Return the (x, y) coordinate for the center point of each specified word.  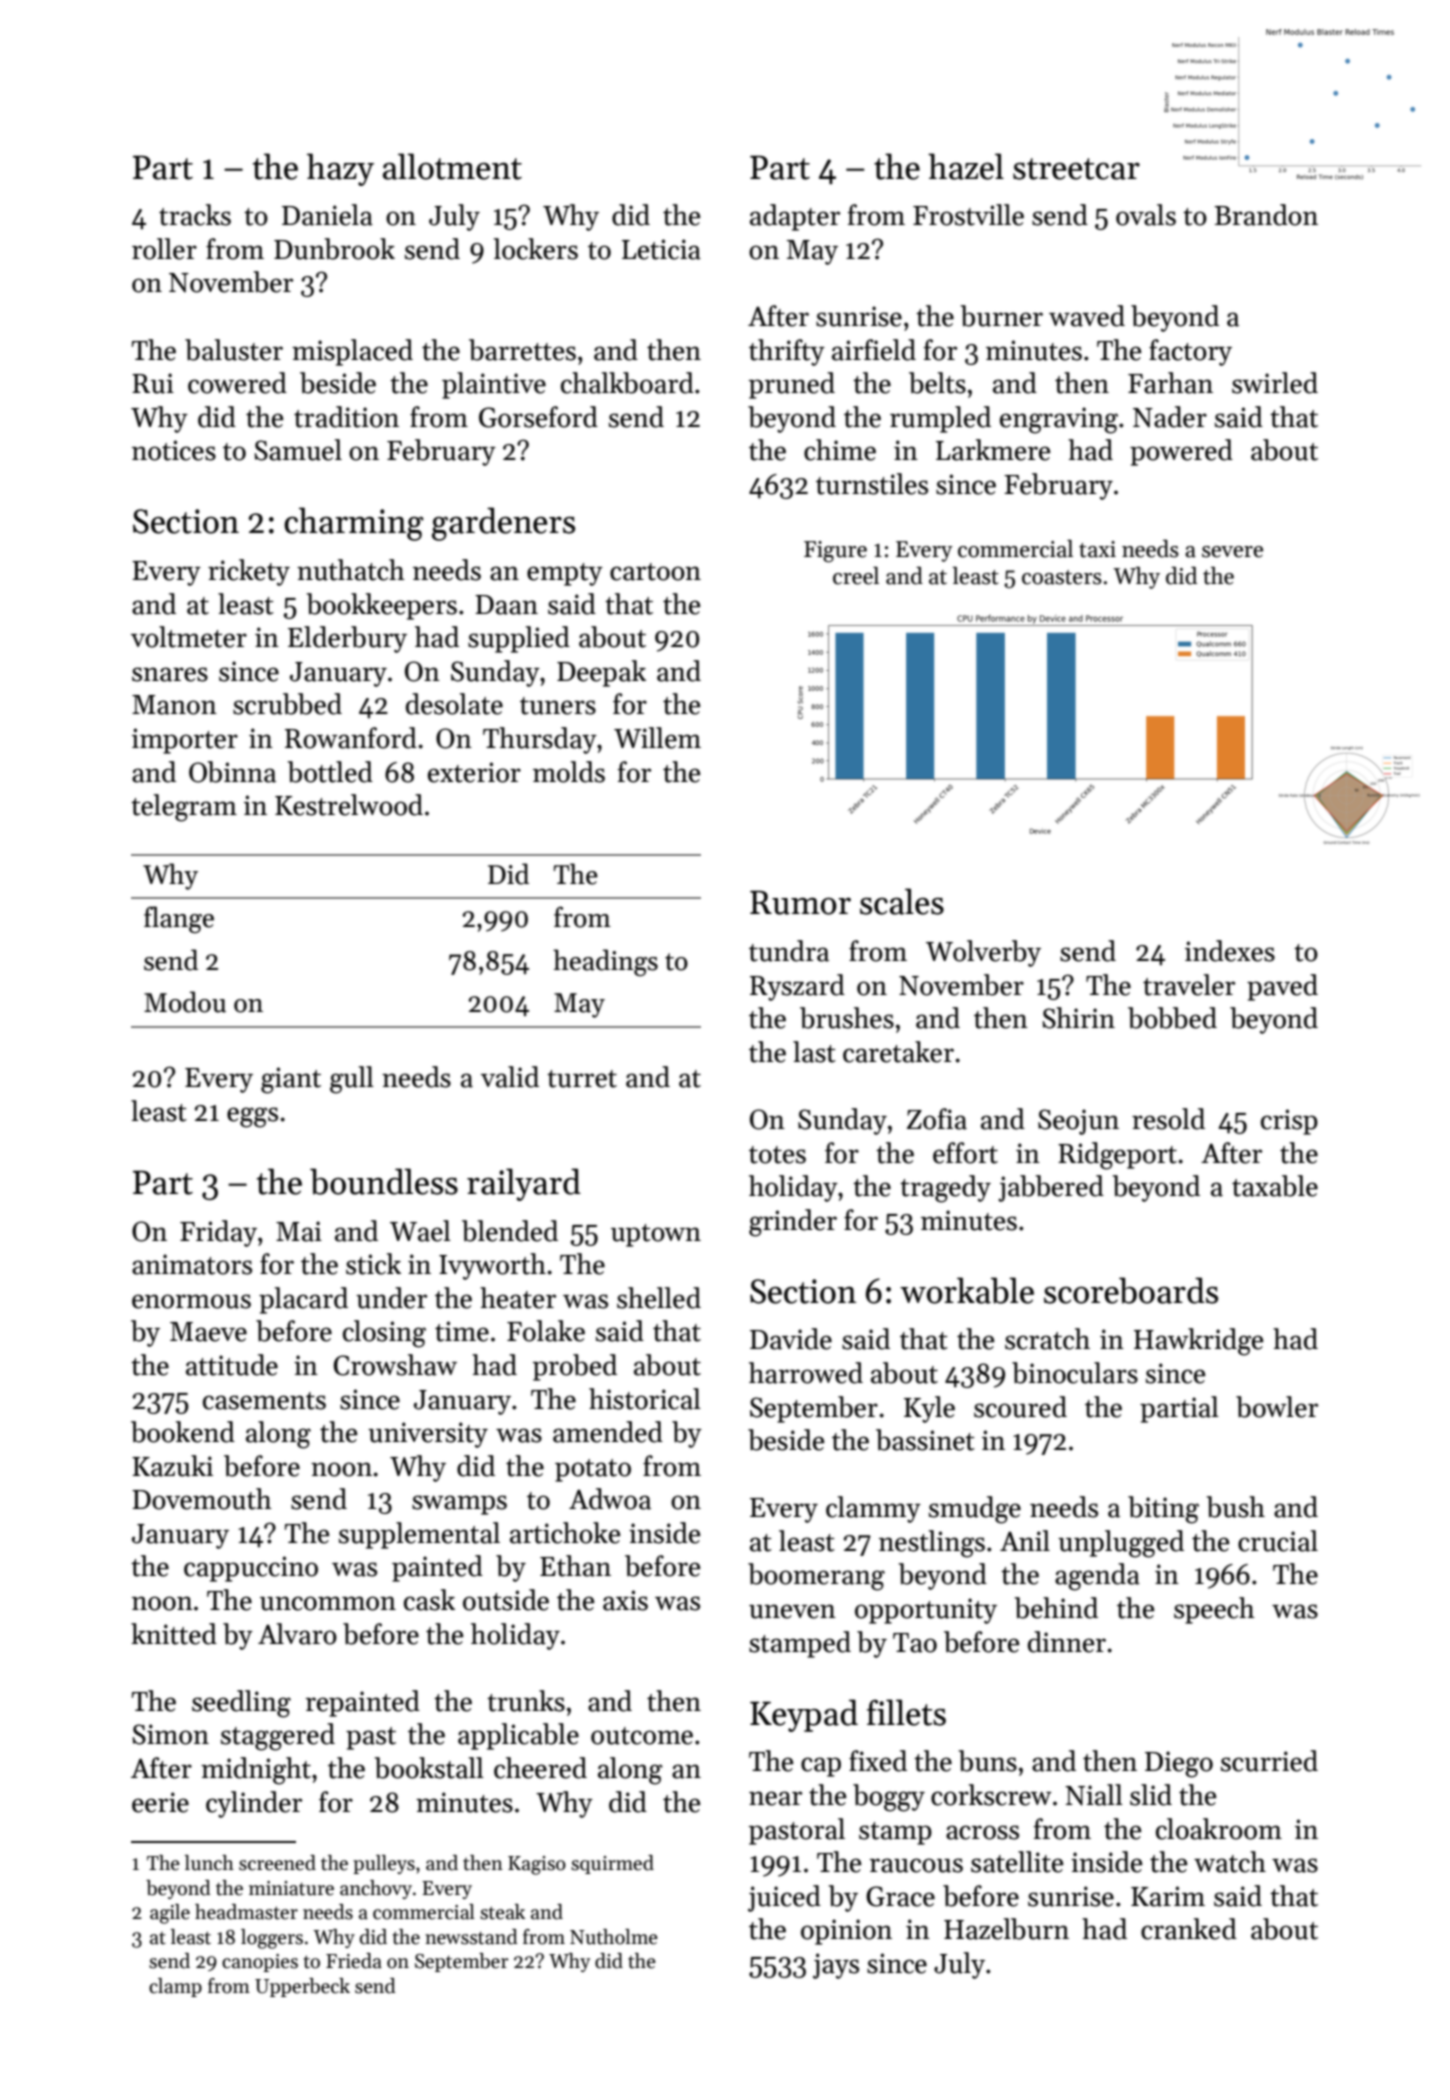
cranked (1189, 1929)
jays (836, 1966)
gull (352, 1080)
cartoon (655, 572)
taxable (1275, 1186)
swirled (1275, 383)
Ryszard (797, 987)
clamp (175, 1987)
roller (164, 249)
